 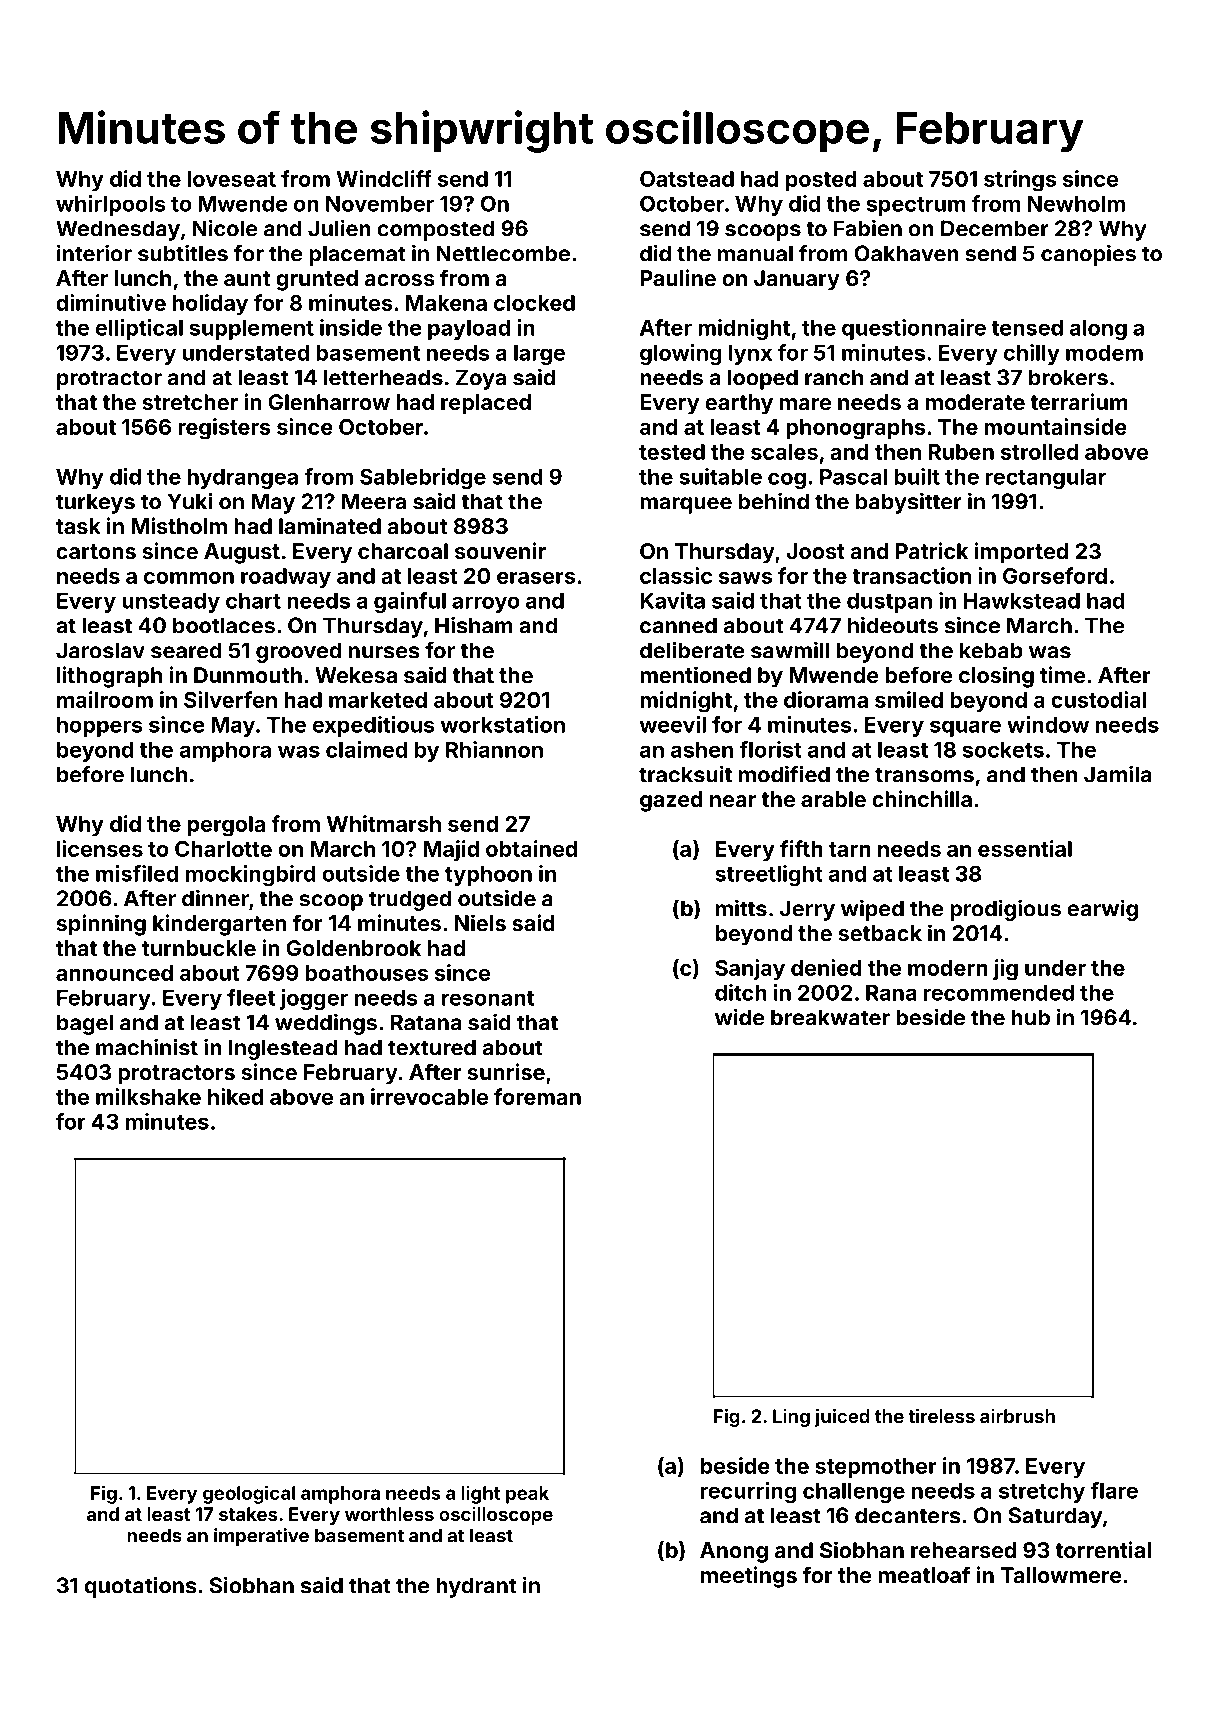 I want to click on imperative, so click(x=261, y=1537).
